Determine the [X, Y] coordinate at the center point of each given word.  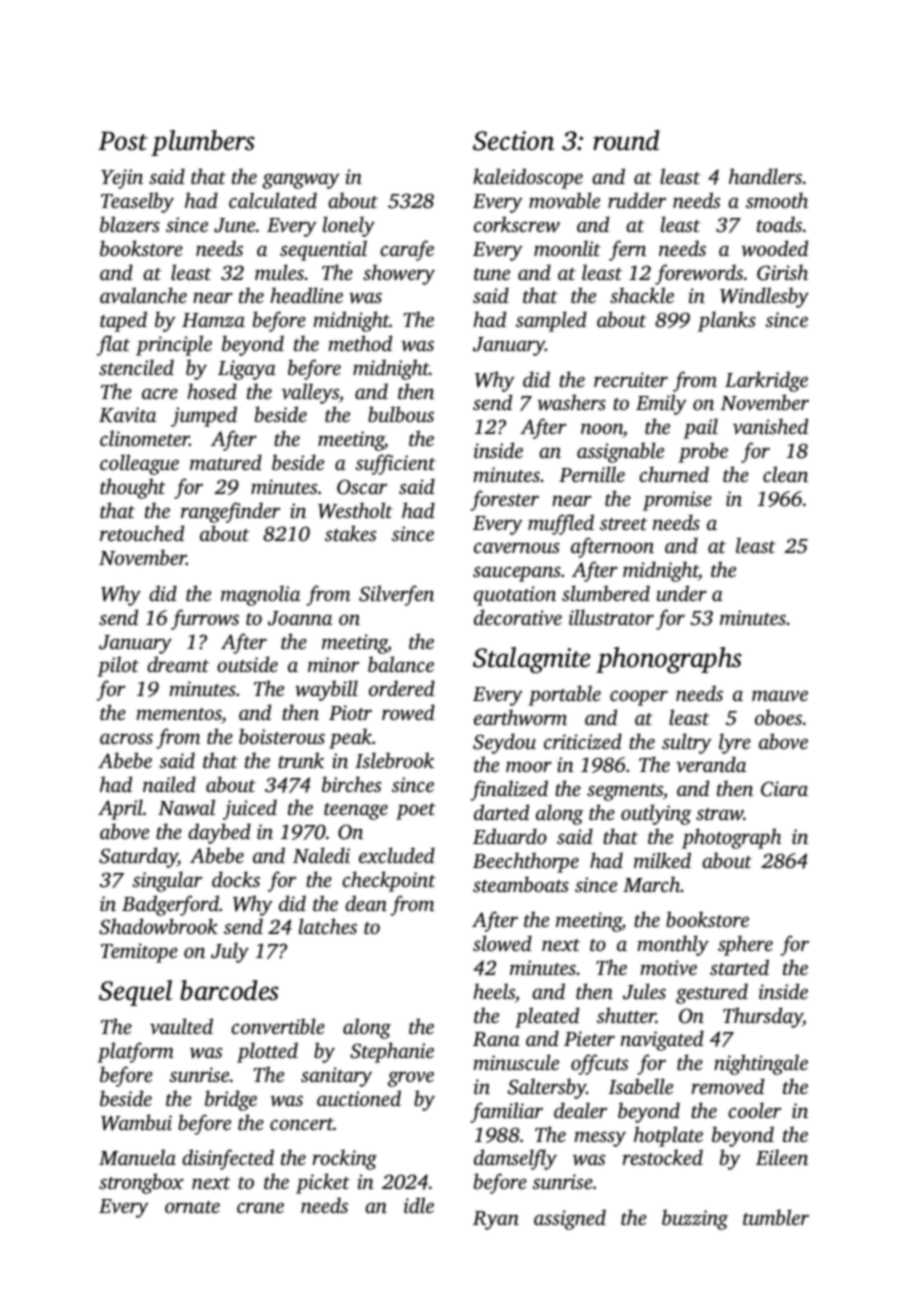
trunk [301, 760]
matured [226, 462]
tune [492, 274]
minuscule [516, 1062]
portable [564, 695]
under [681, 593]
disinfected [228, 1159]
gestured [712, 993]
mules [279, 272]
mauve [780, 695]
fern [627, 250]
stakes [350, 533]
